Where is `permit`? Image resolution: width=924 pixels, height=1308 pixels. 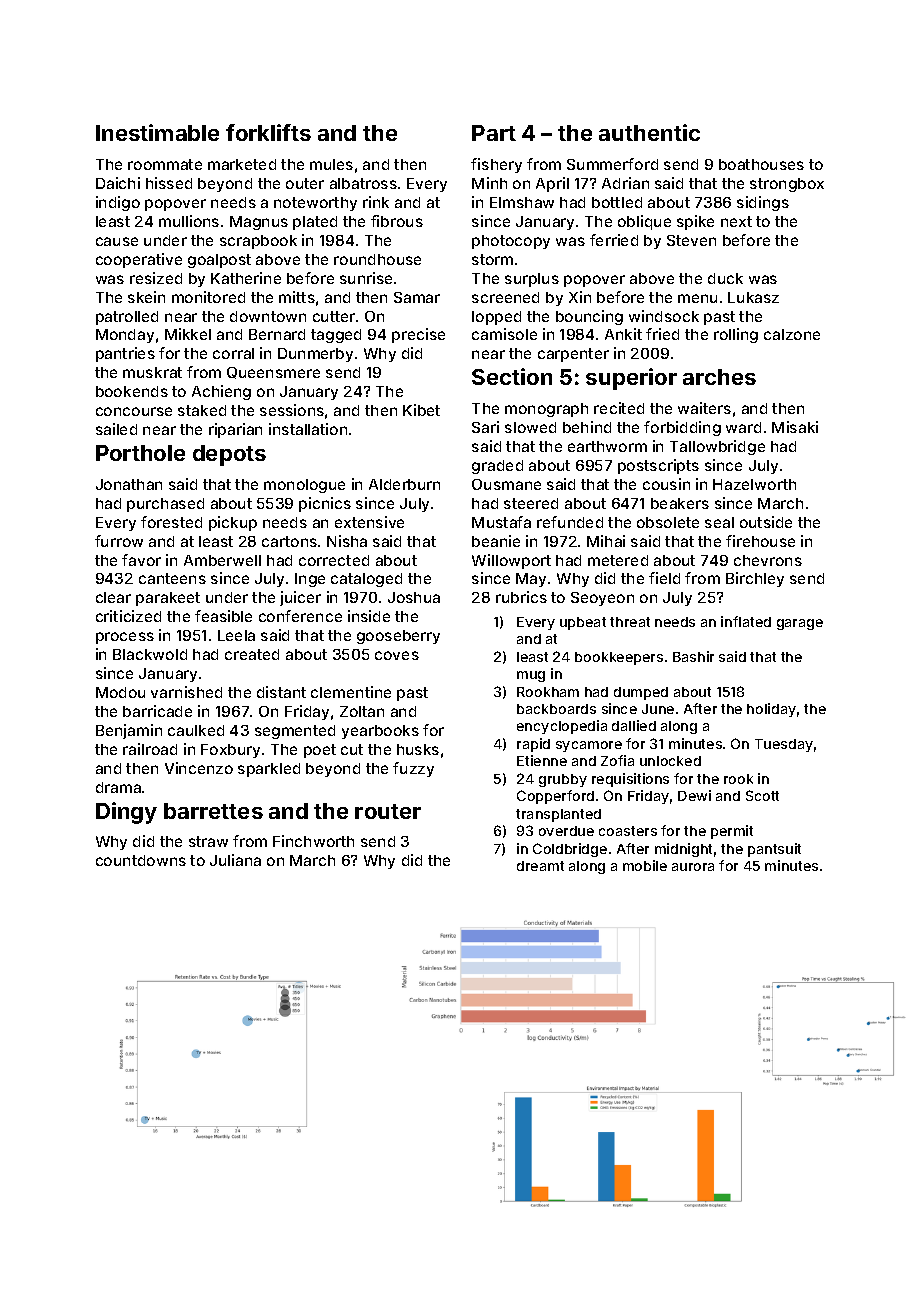 permit is located at coordinates (732, 832).
